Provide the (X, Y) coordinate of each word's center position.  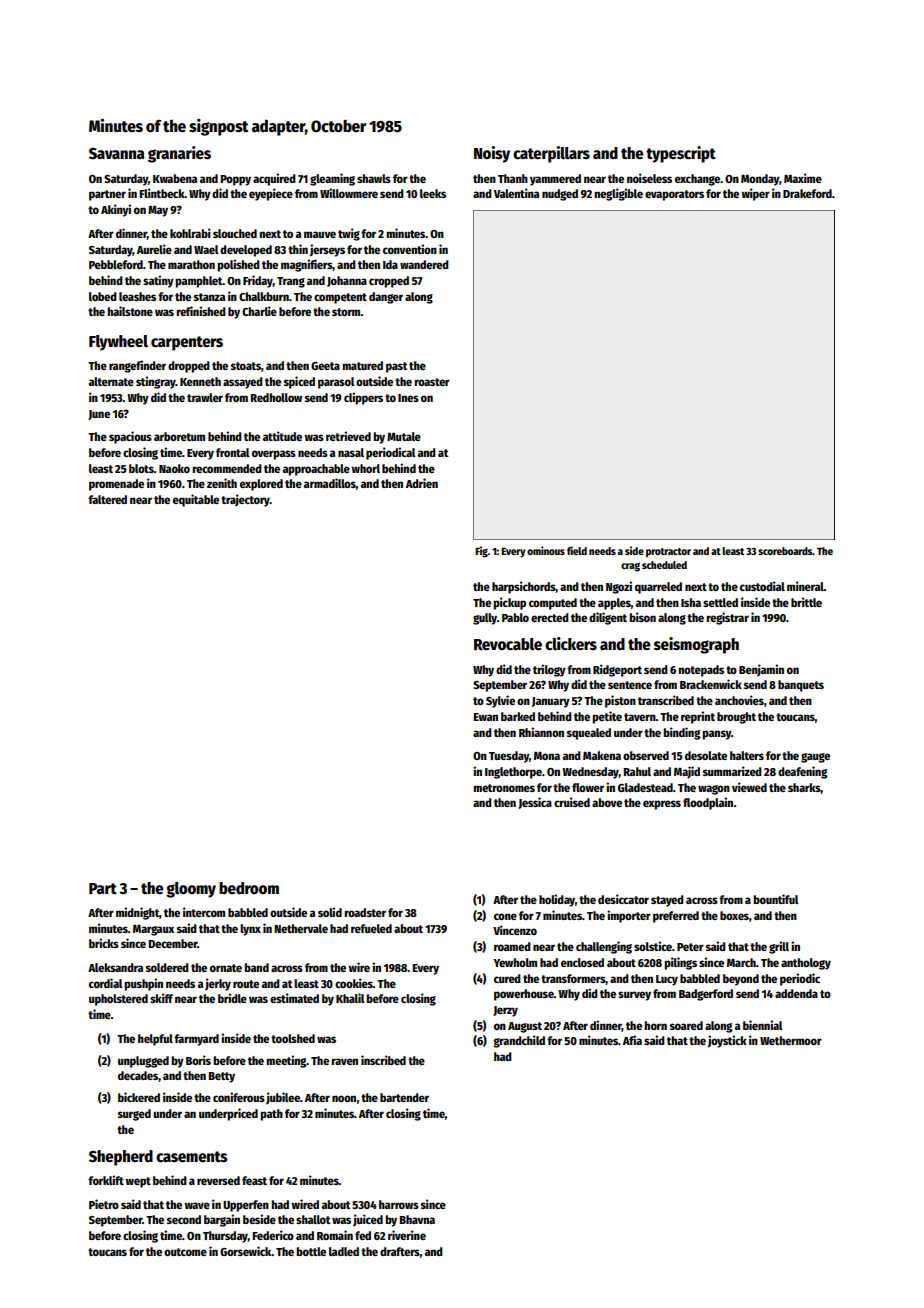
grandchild (519, 1041)
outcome (185, 1252)
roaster (432, 382)
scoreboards (785, 551)
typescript (681, 154)
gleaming (332, 179)
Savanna (117, 154)
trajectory (245, 500)
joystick (727, 1041)
